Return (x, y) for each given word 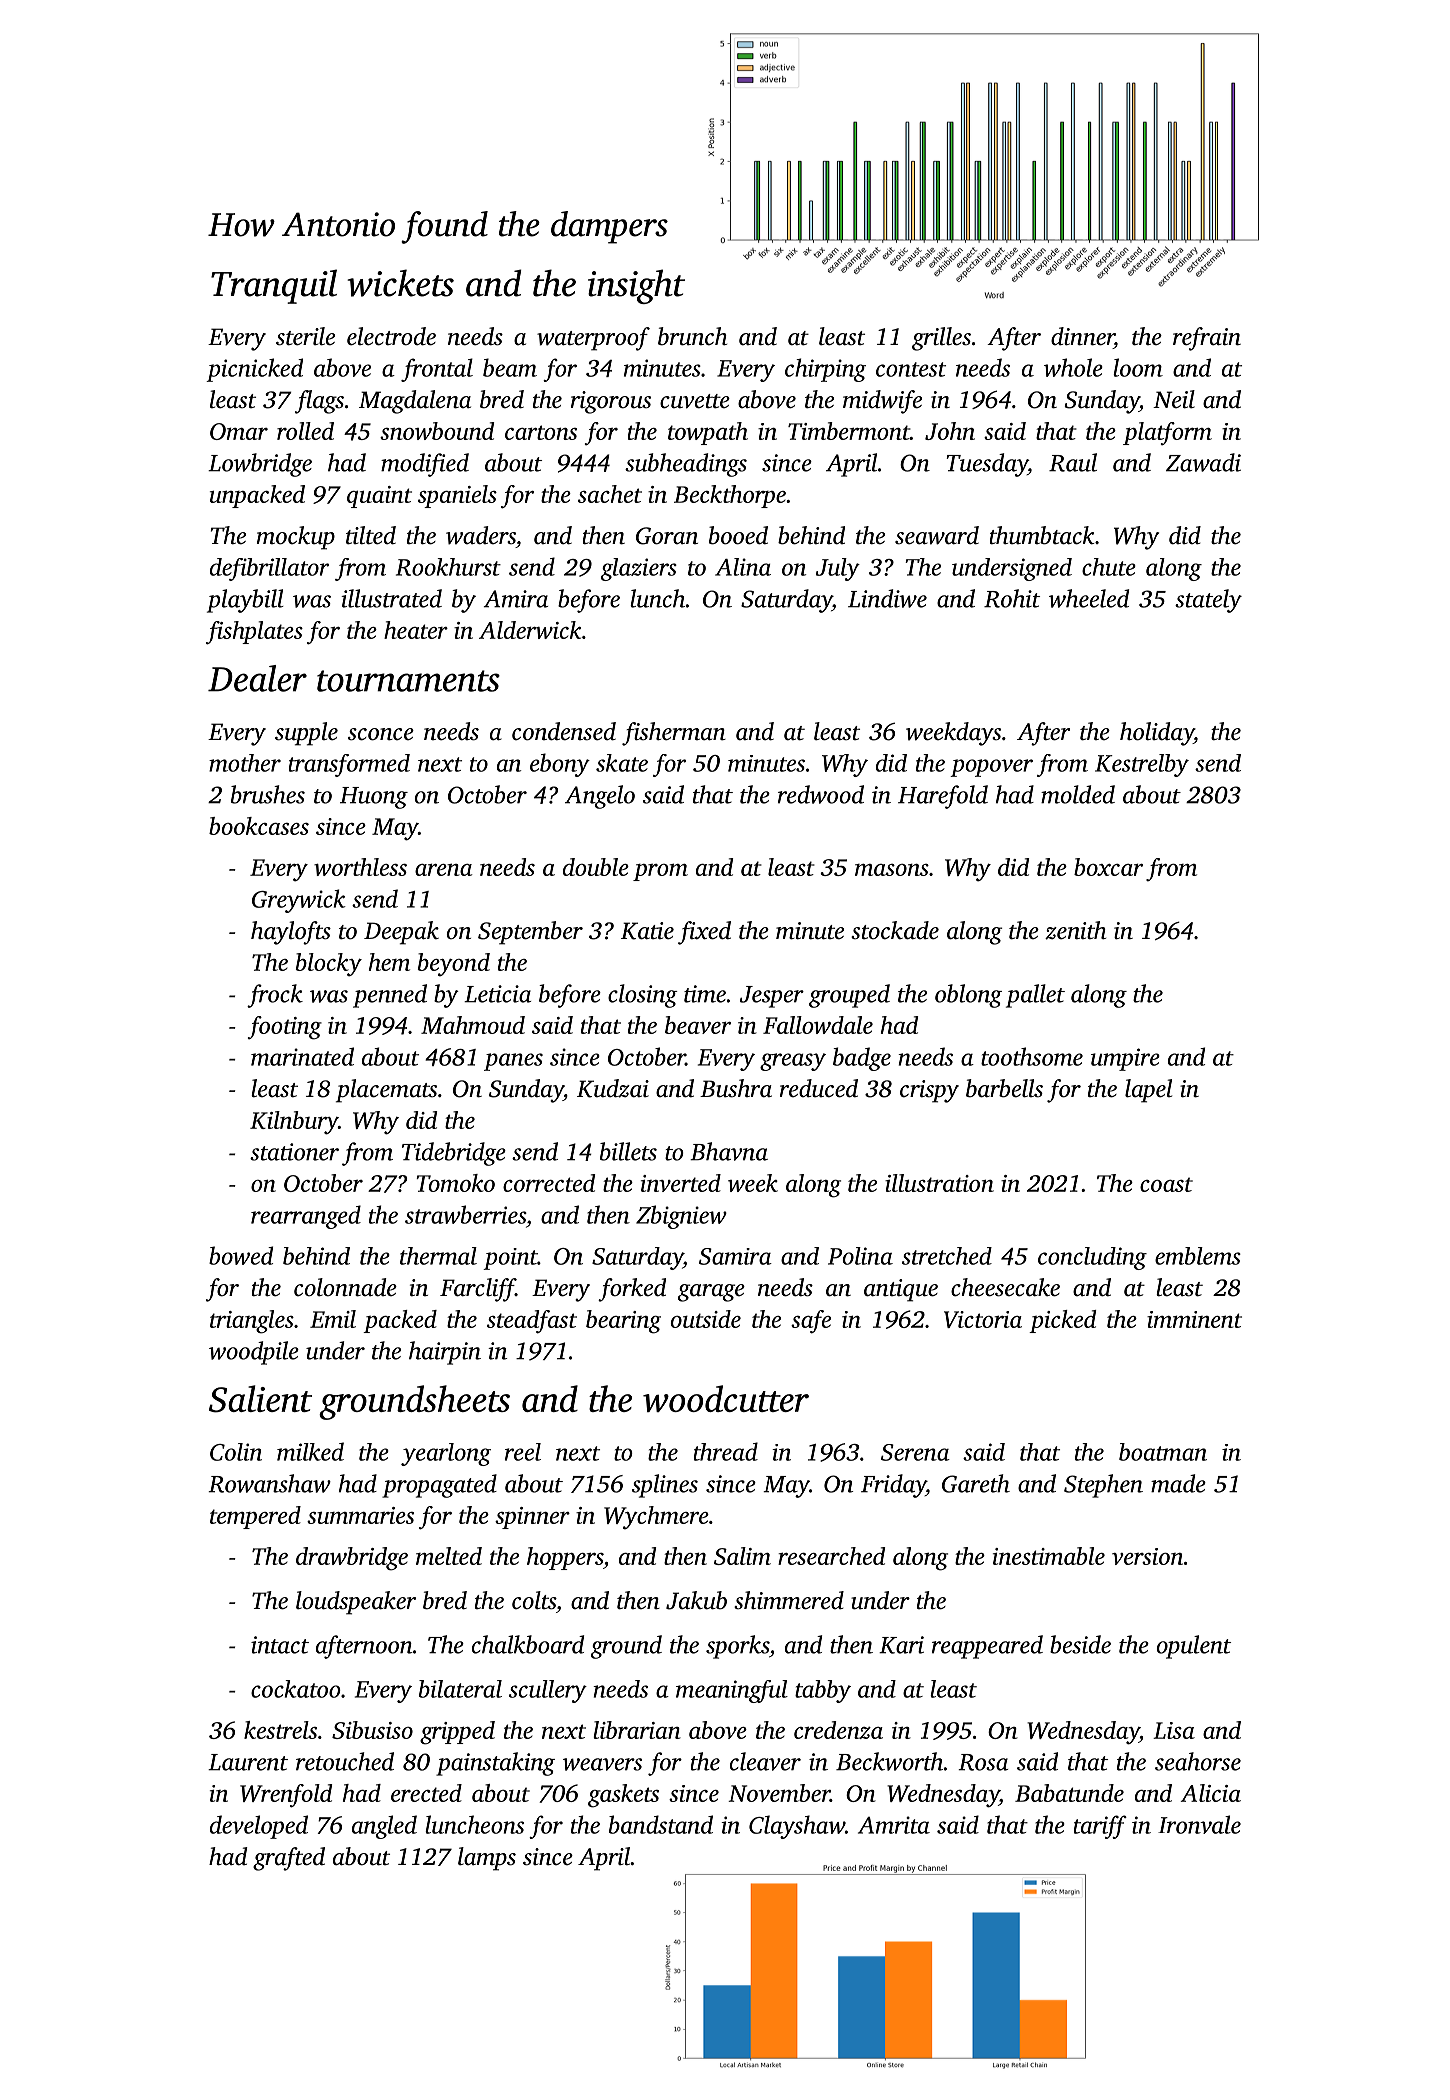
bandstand (661, 1824)
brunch (692, 336)
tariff (1100, 1827)
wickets (400, 283)
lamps (487, 1859)
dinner (1082, 336)
